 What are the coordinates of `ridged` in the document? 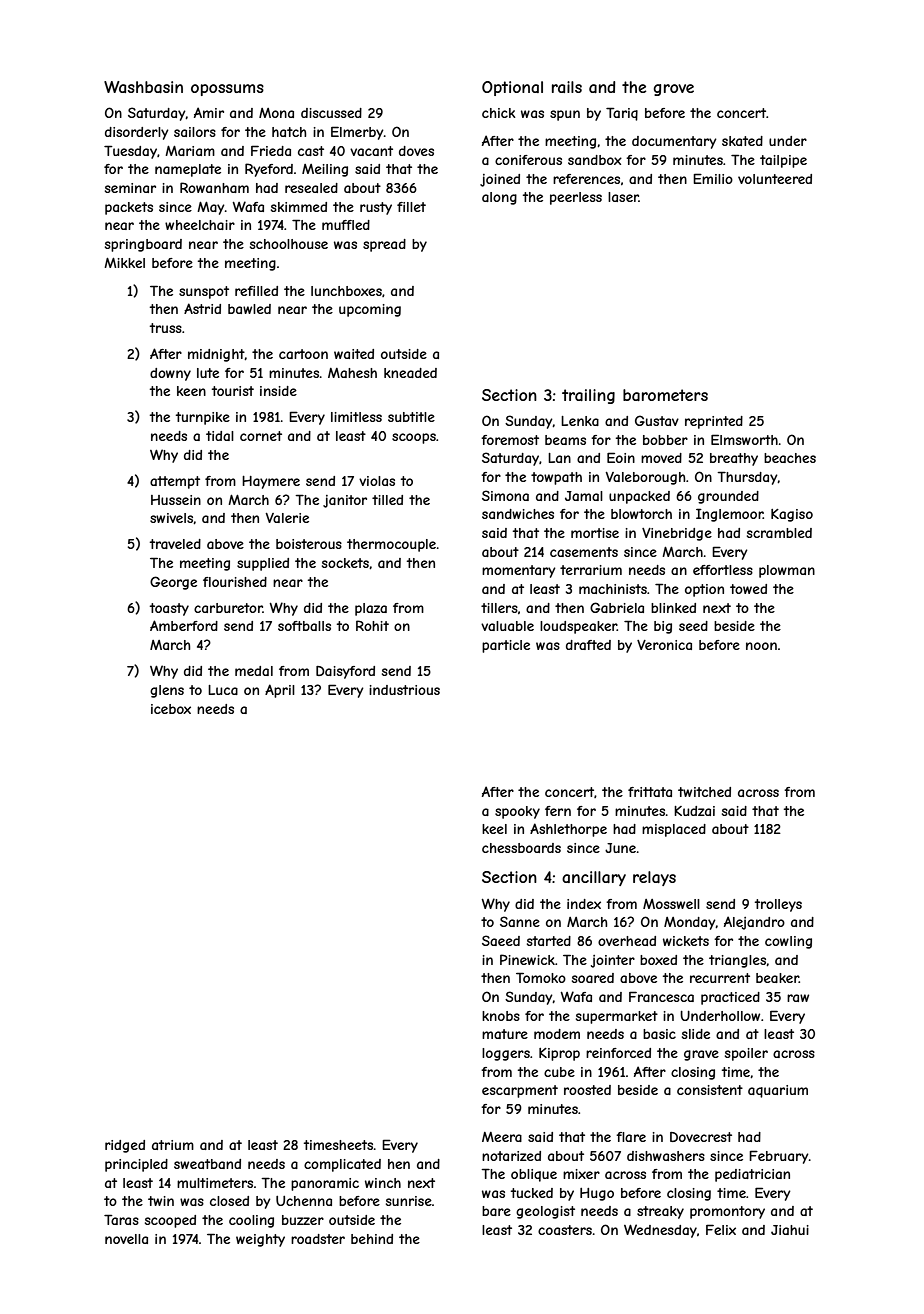 It's located at (125, 1146).
